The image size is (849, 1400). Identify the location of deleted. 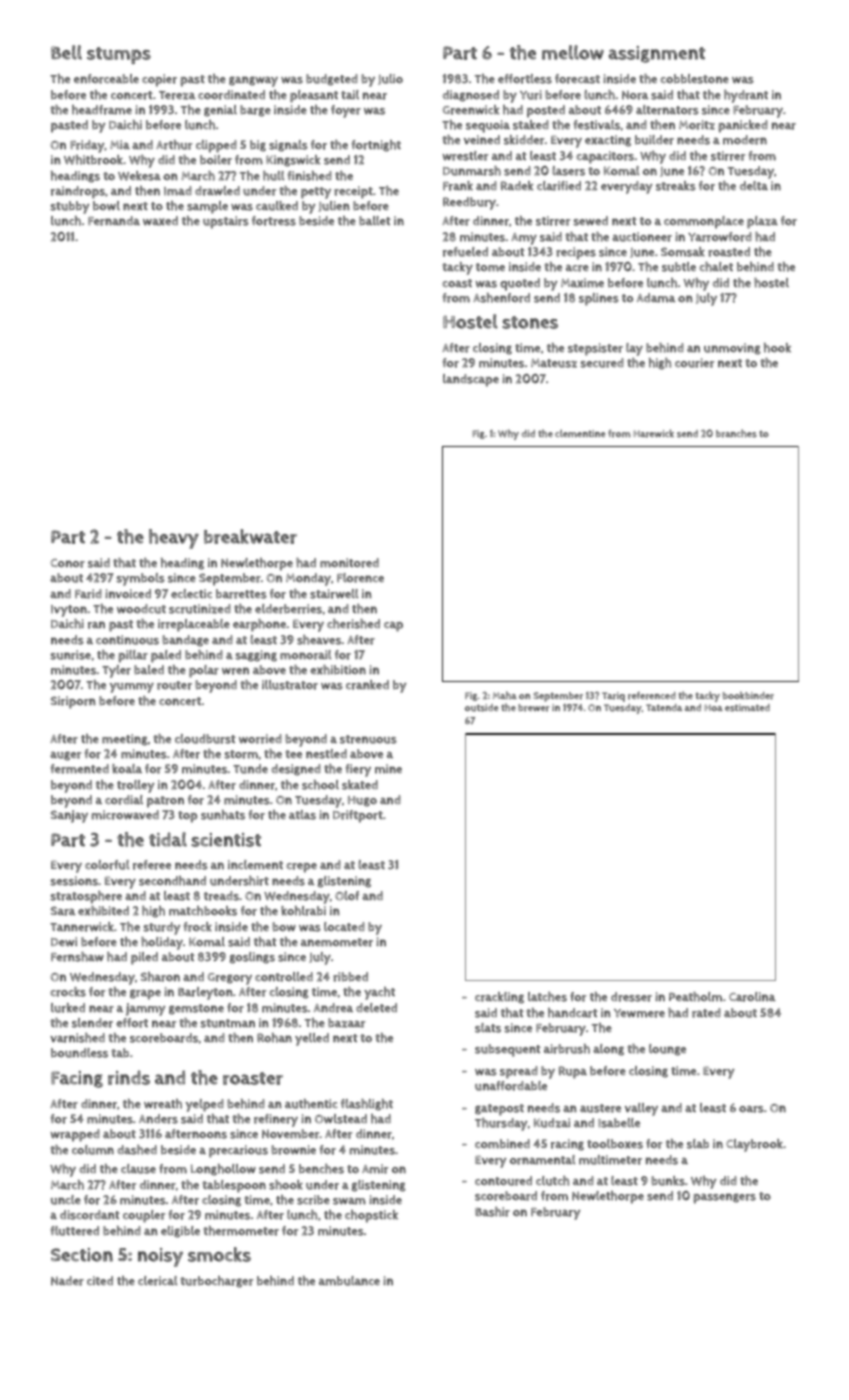
(376, 1008).
